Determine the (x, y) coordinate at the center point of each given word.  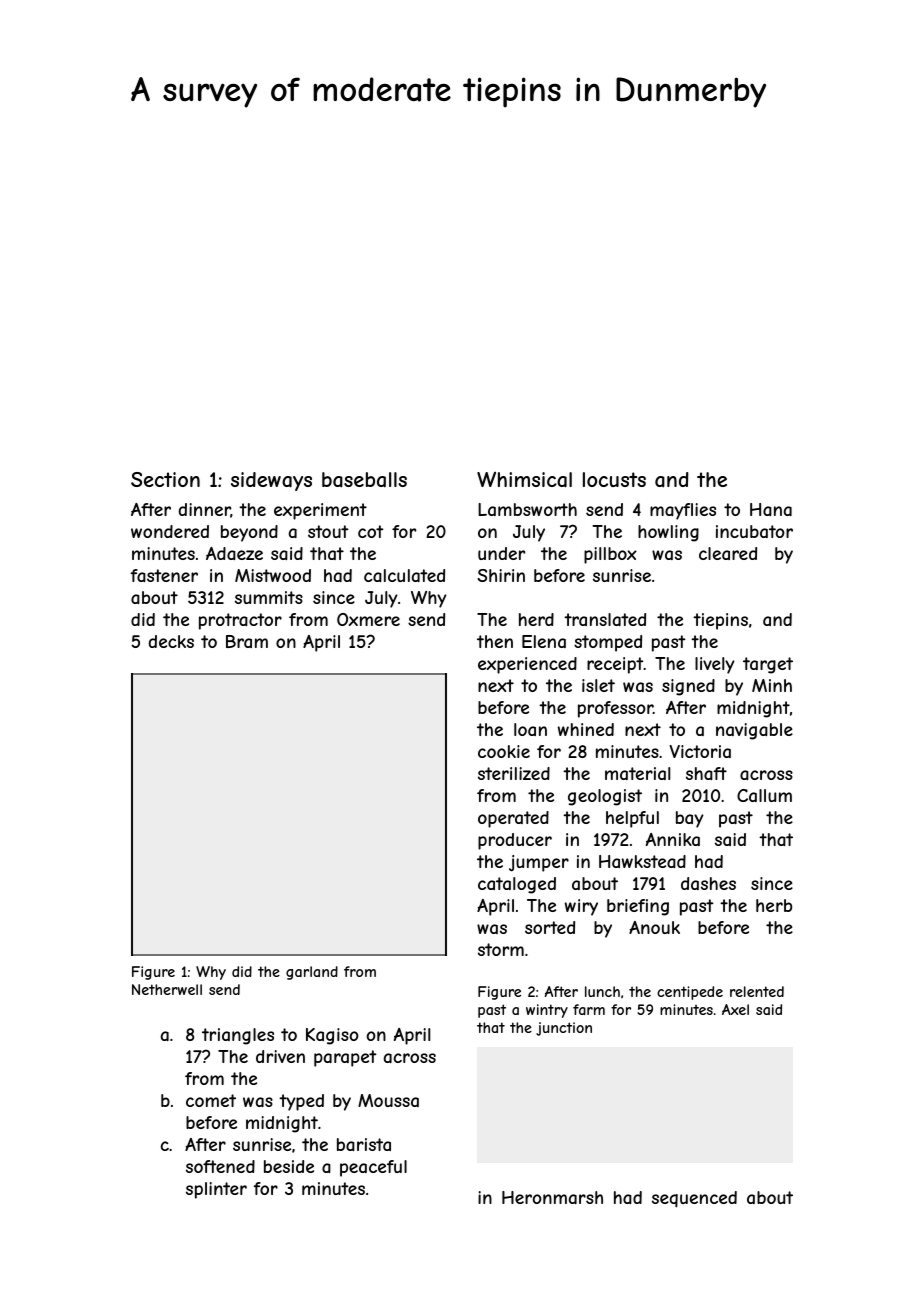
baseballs (364, 480)
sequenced (694, 1199)
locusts (614, 479)
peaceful (373, 1168)
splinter (216, 1190)
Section (165, 479)
